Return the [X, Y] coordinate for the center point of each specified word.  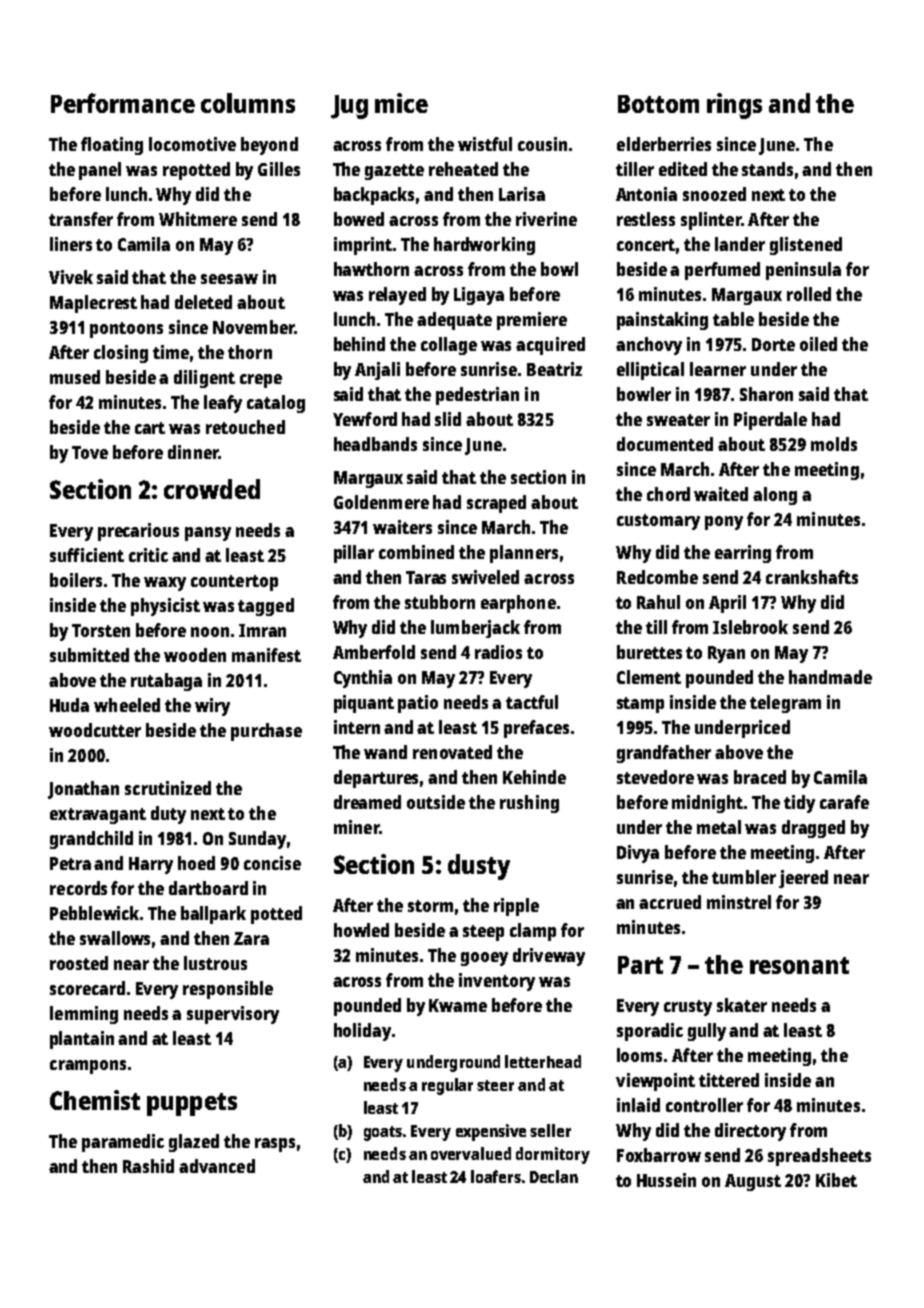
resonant [799, 965]
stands [767, 169]
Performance [123, 103]
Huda [69, 705]
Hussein [666, 1180]
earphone [518, 604]
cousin [542, 144]
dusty [479, 867]
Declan [554, 1176]
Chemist [95, 1100]
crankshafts [812, 577]
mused [75, 377]
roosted [79, 963]
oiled [818, 344]
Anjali [377, 371]
